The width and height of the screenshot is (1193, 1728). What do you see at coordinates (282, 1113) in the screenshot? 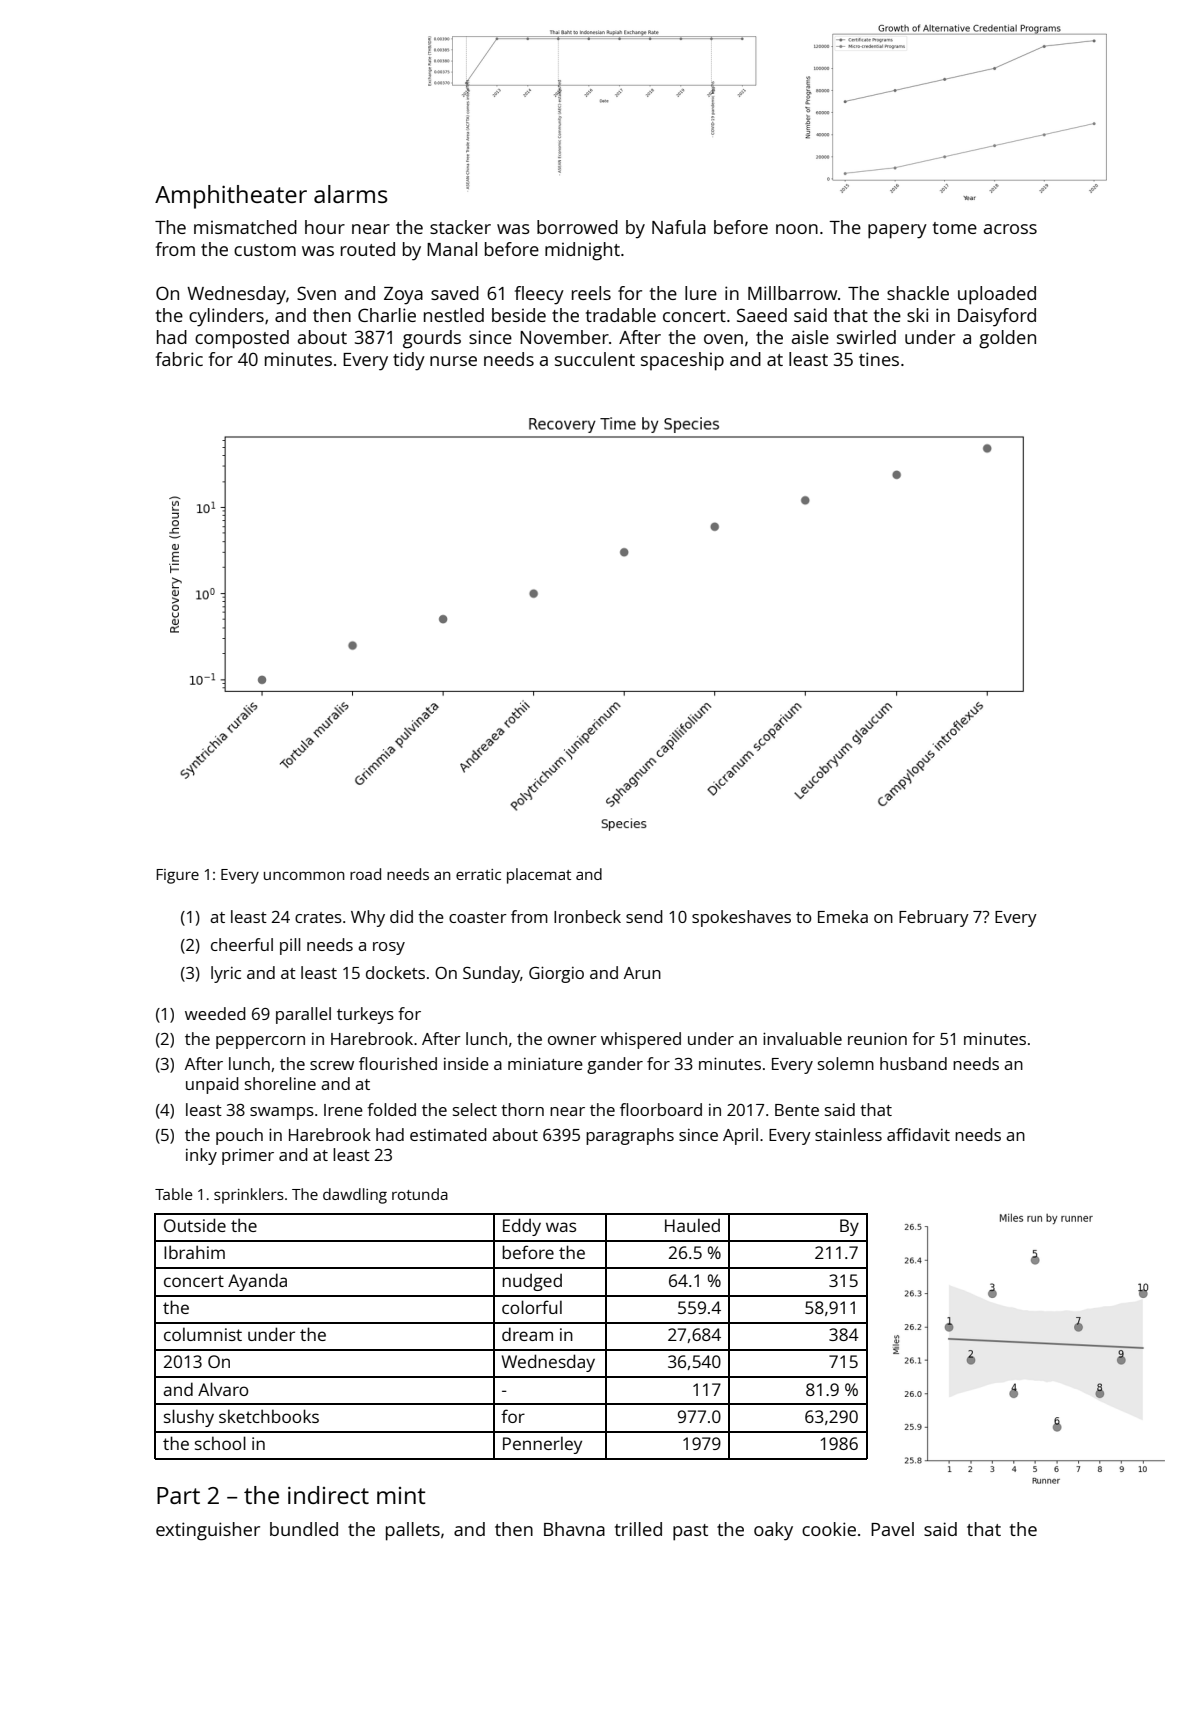
I see `swamps` at bounding box center [282, 1113].
